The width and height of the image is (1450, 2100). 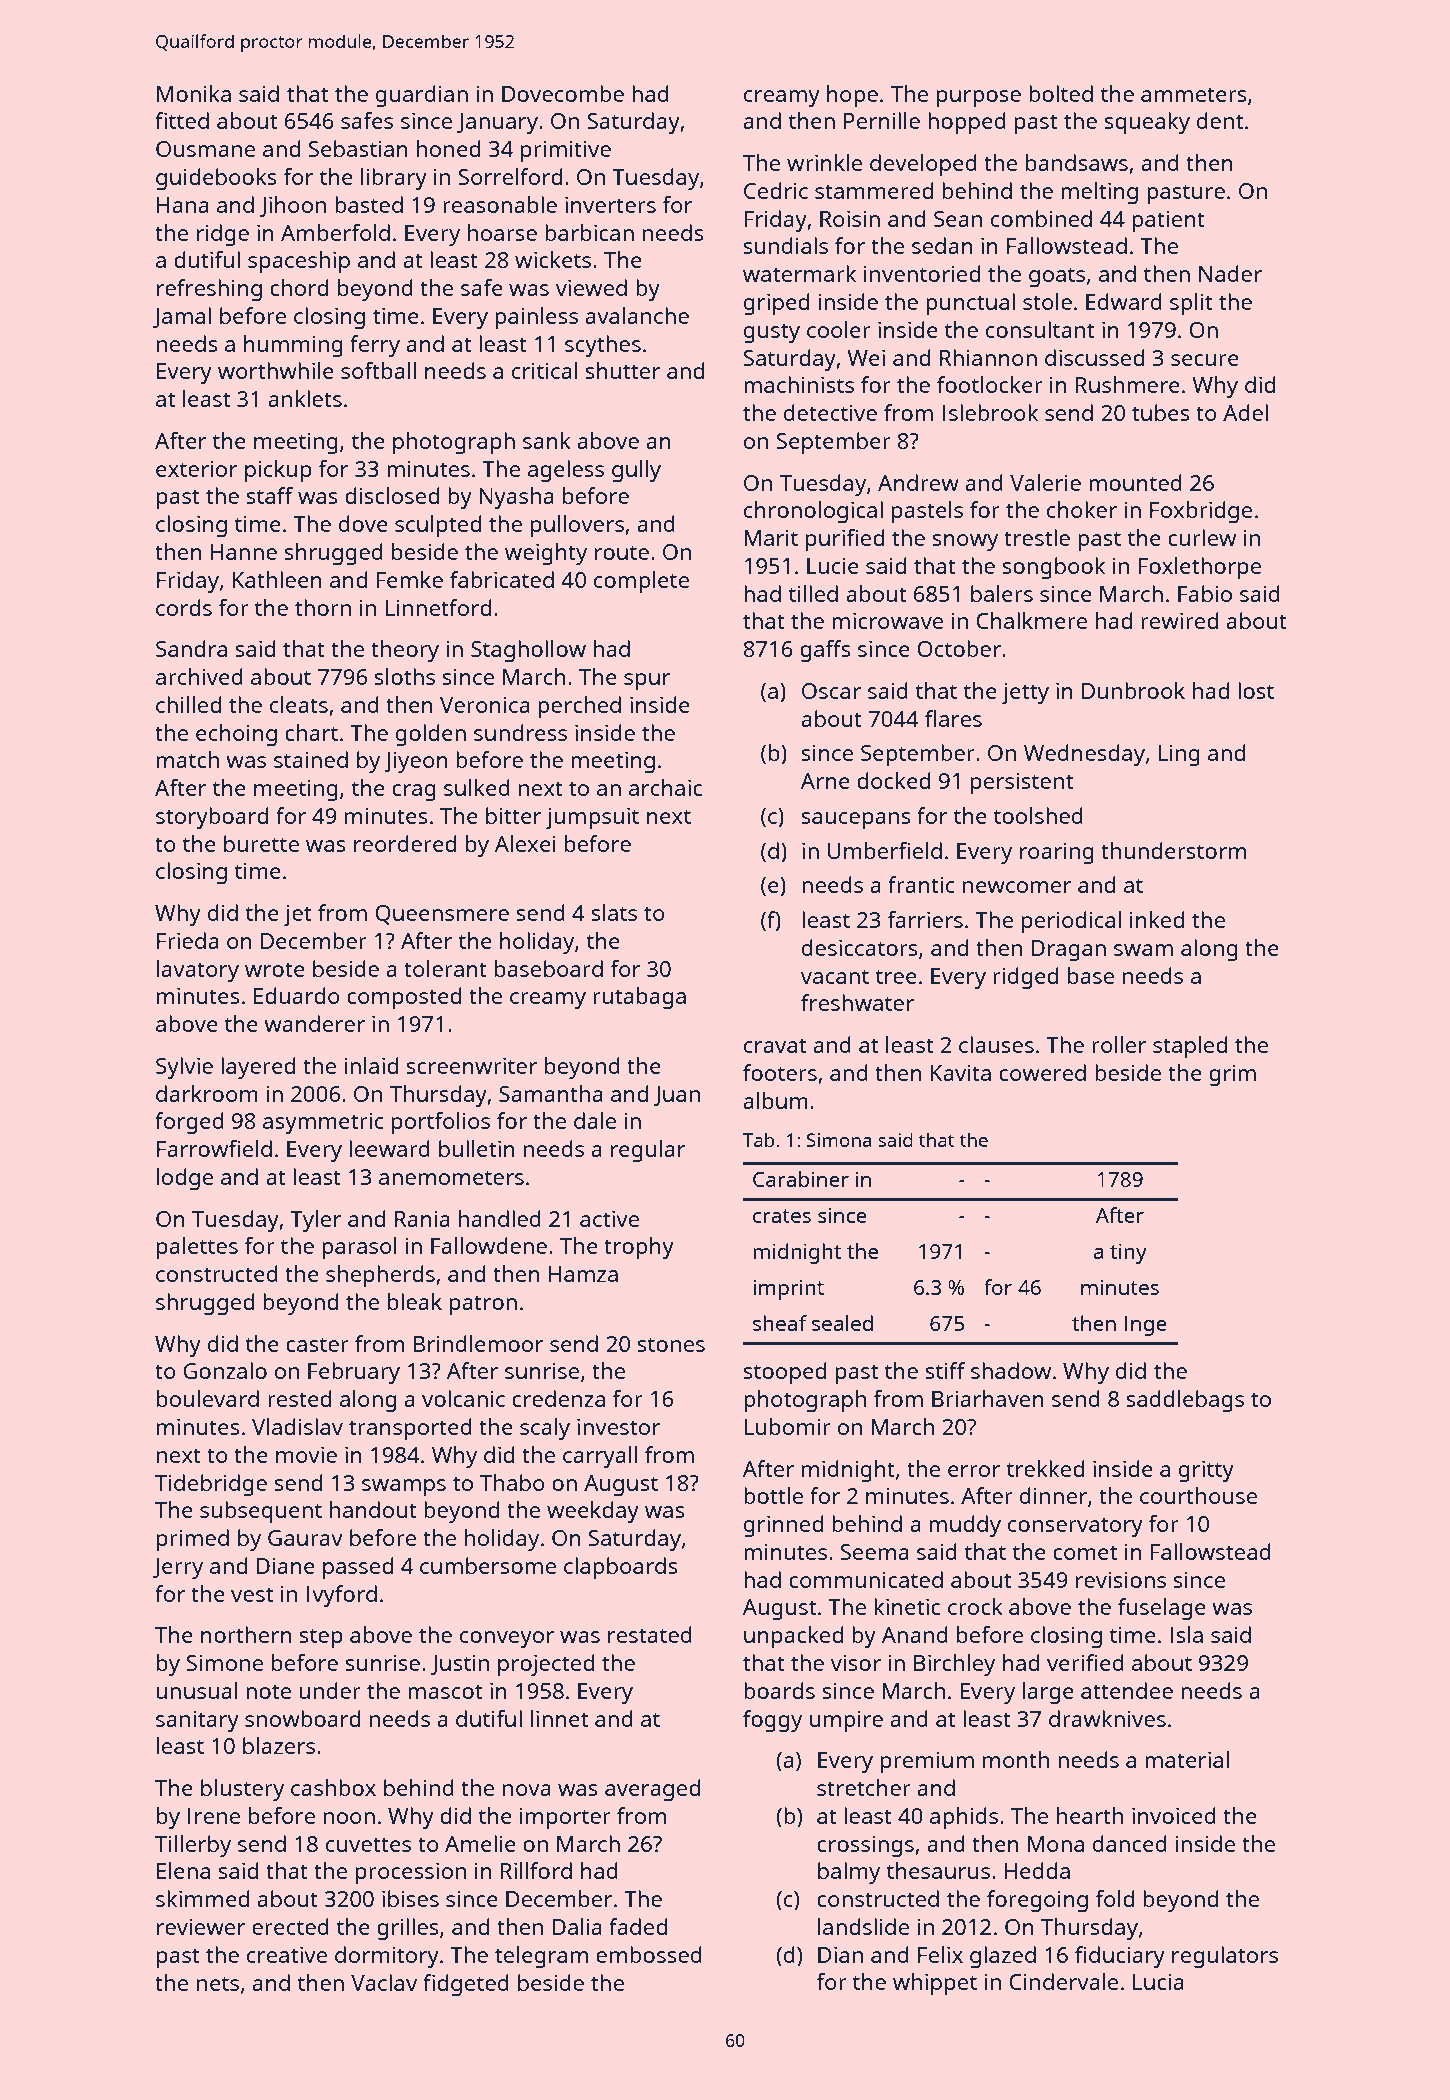 What do you see at coordinates (194, 93) in the image?
I see `Monika` at bounding box center [194, 93].
